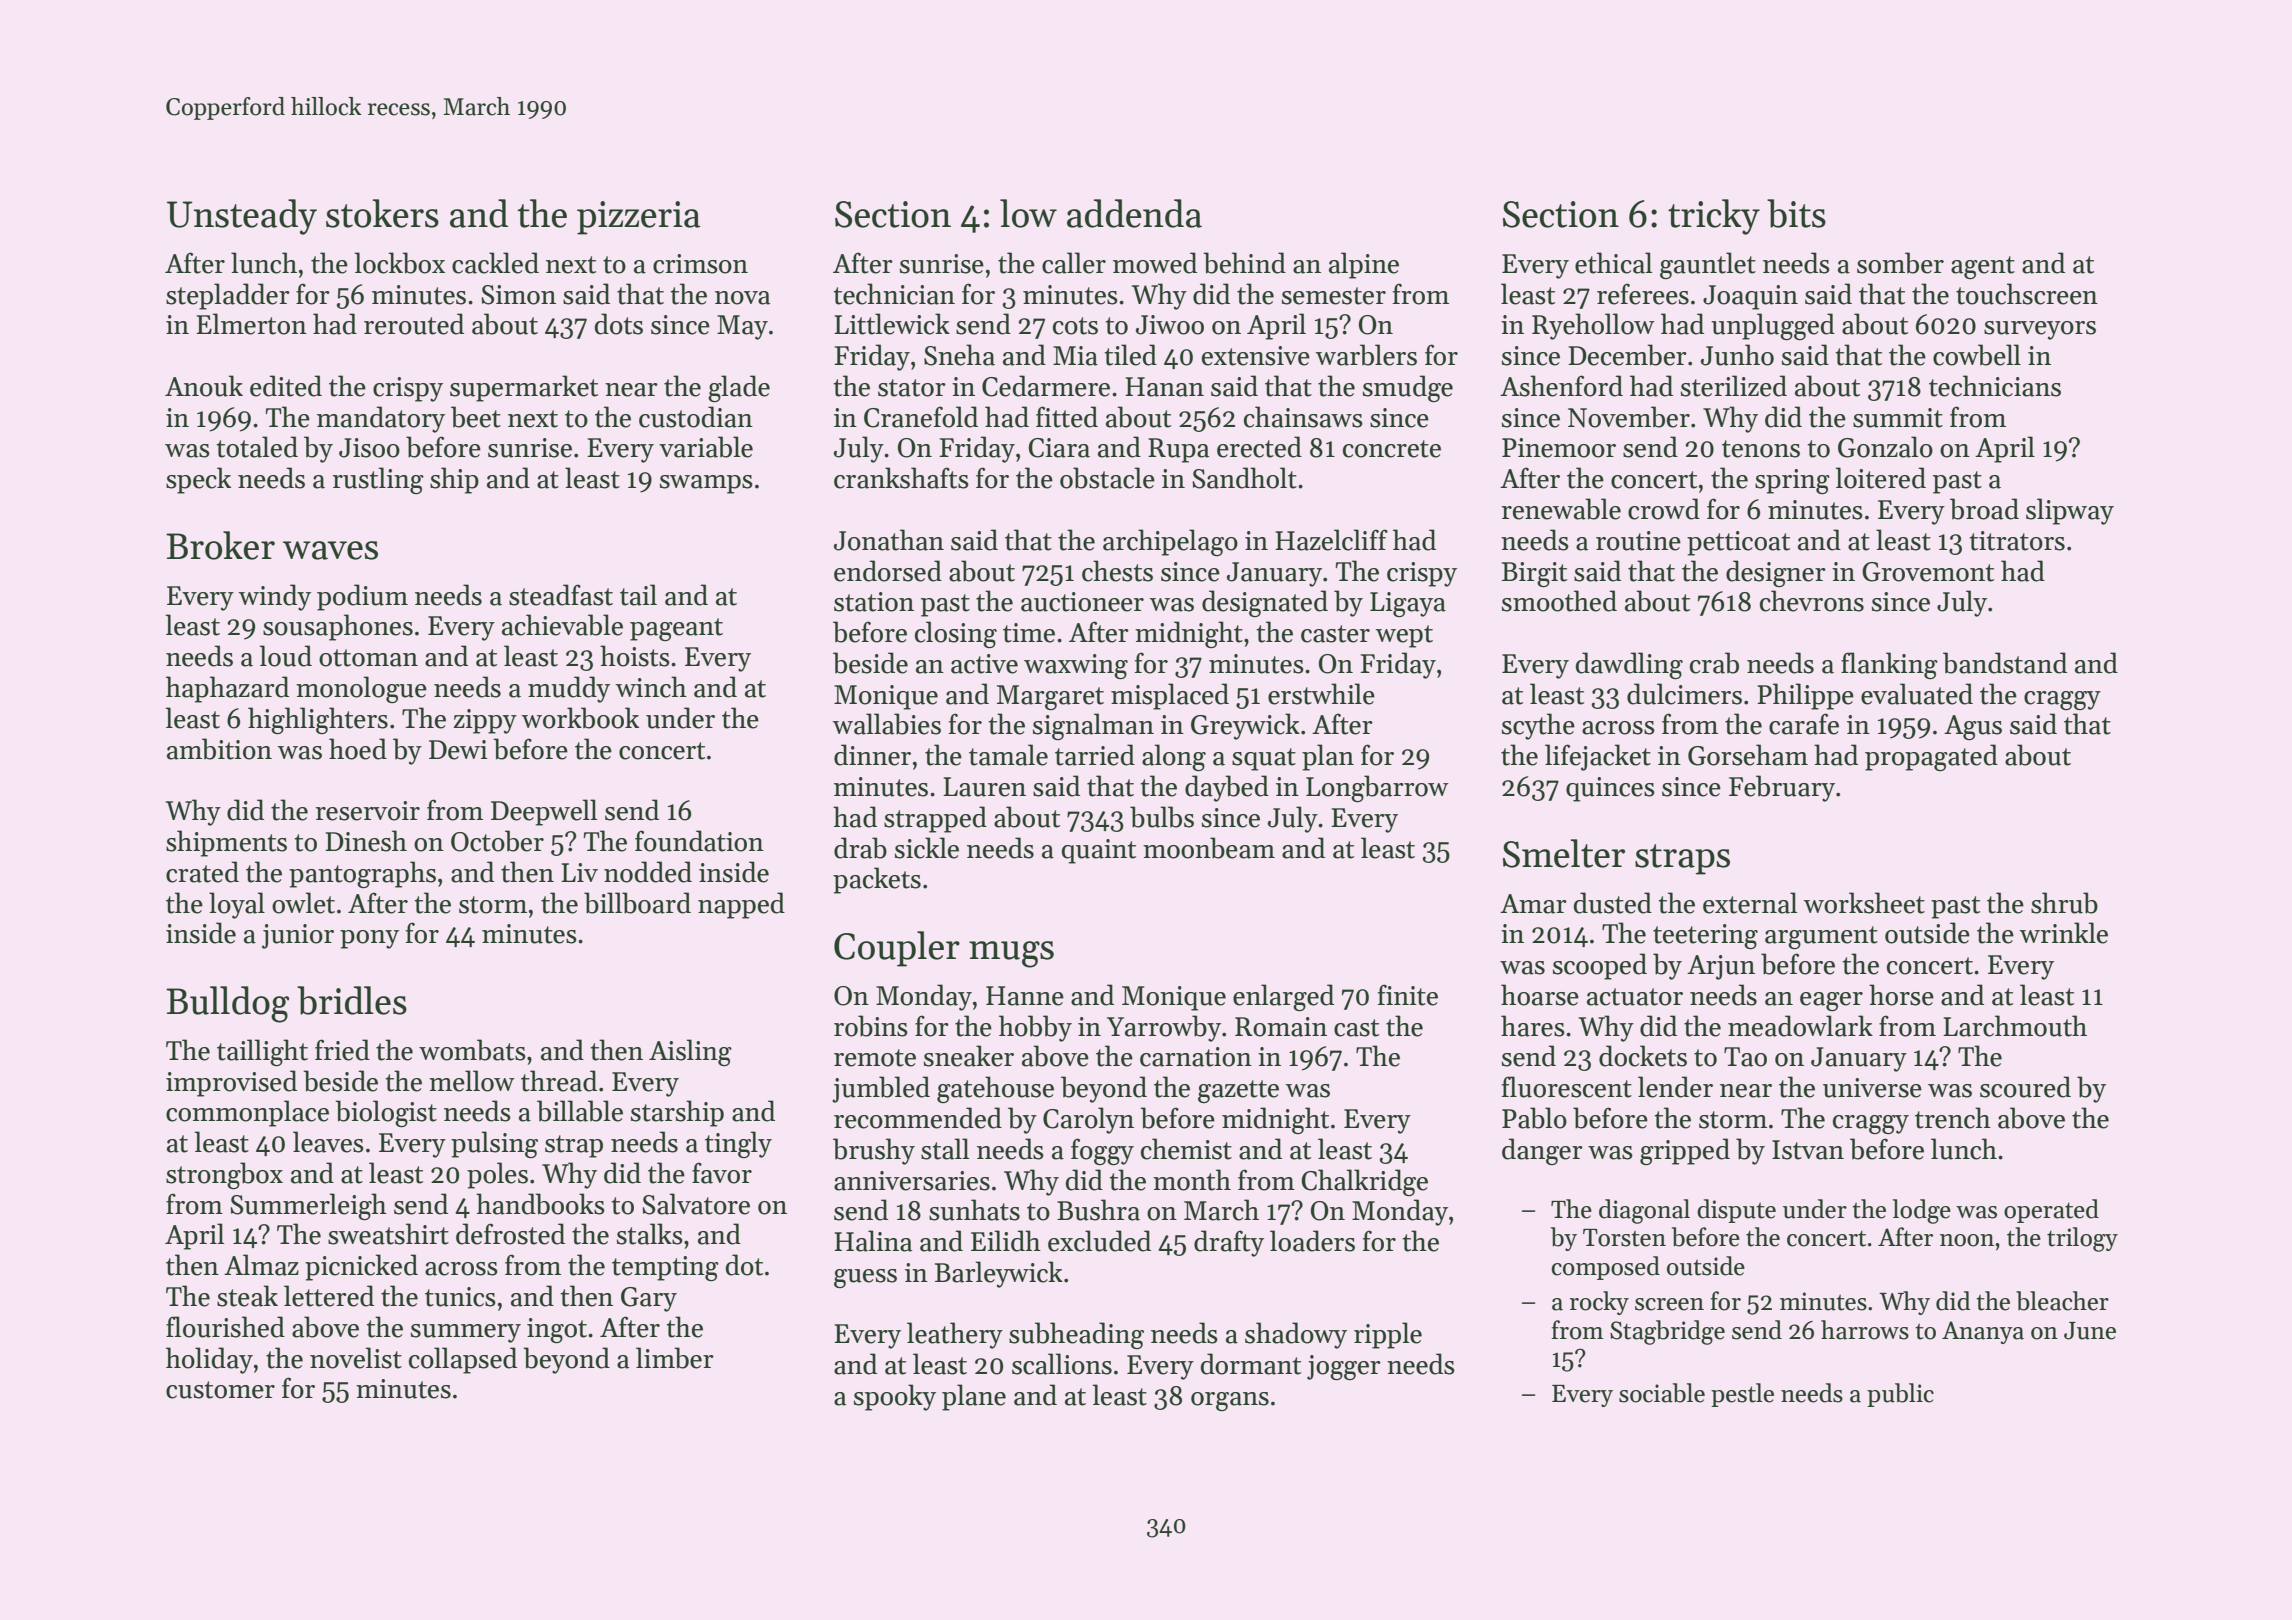 The width and height of the screenshot is (2292, 1620). What do you see at coordinates (318, 720) in the screenshot?
I see `highlighters` at bounding box center [318, 720].
